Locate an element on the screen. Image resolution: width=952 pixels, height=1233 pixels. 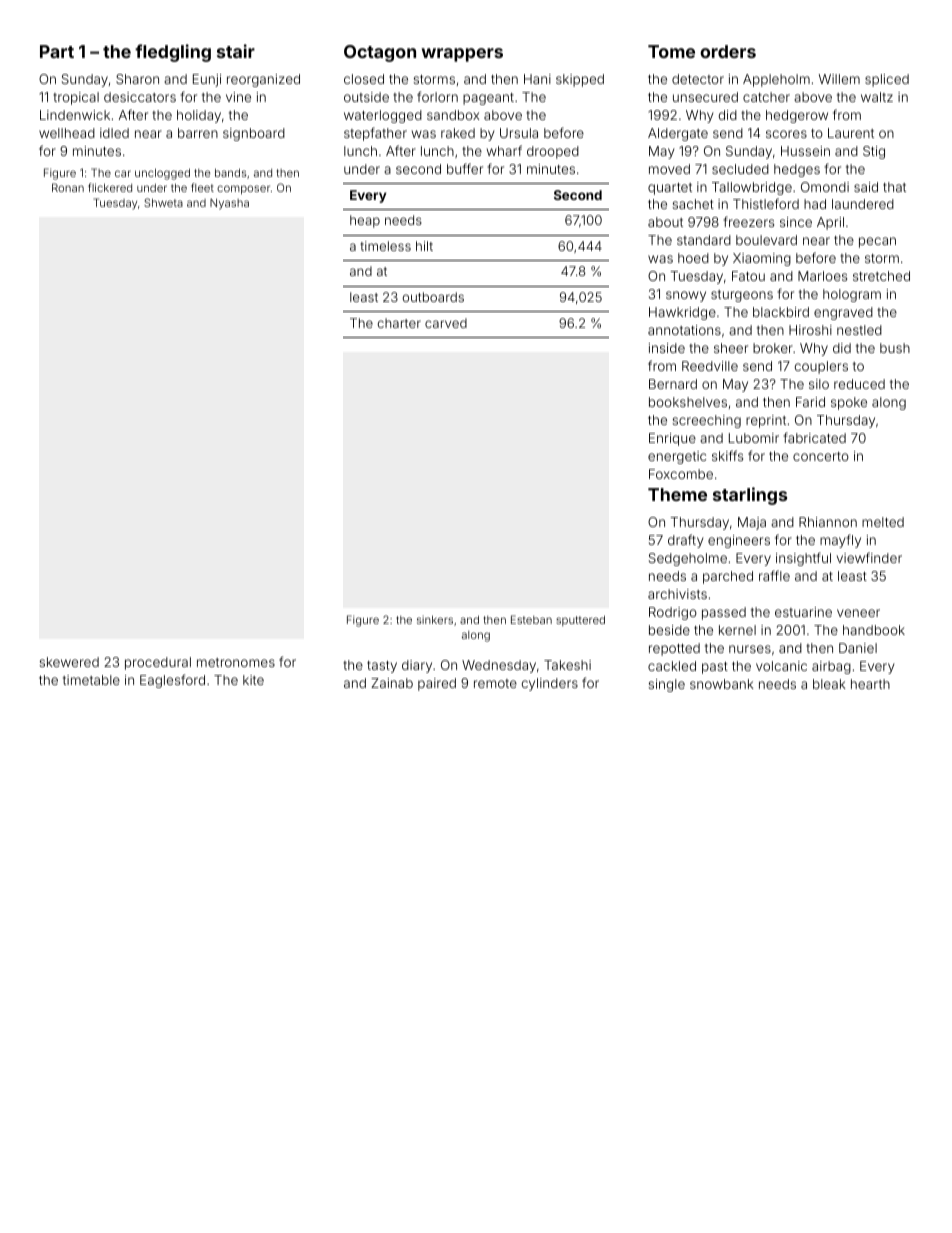
Tome is located at coordinates (671, 51).
